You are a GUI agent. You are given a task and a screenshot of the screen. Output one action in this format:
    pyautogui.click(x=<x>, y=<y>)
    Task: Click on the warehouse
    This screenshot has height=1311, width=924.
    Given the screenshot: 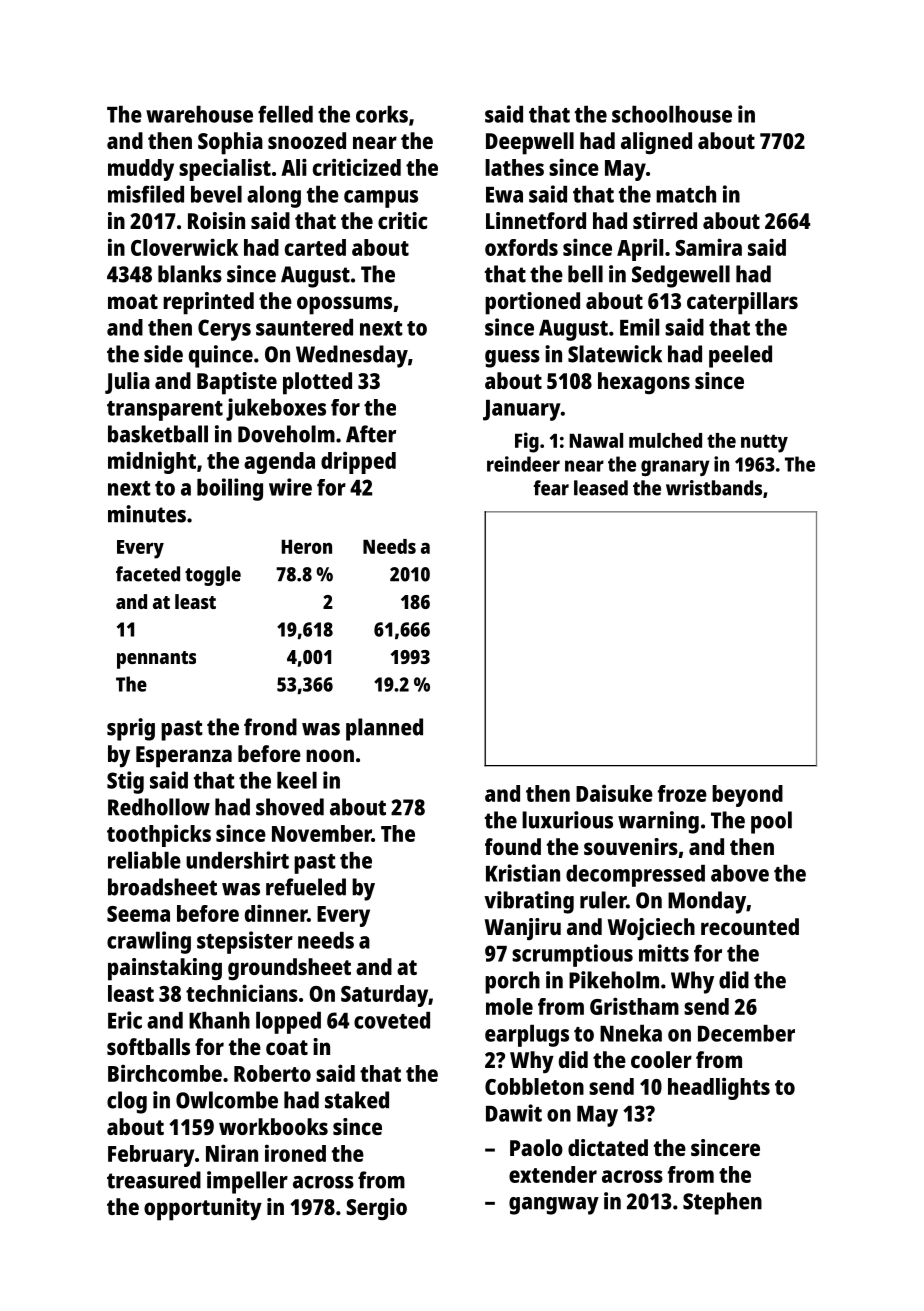 What is the action you would take?
    pyautogui.click(x=199, y=114)
